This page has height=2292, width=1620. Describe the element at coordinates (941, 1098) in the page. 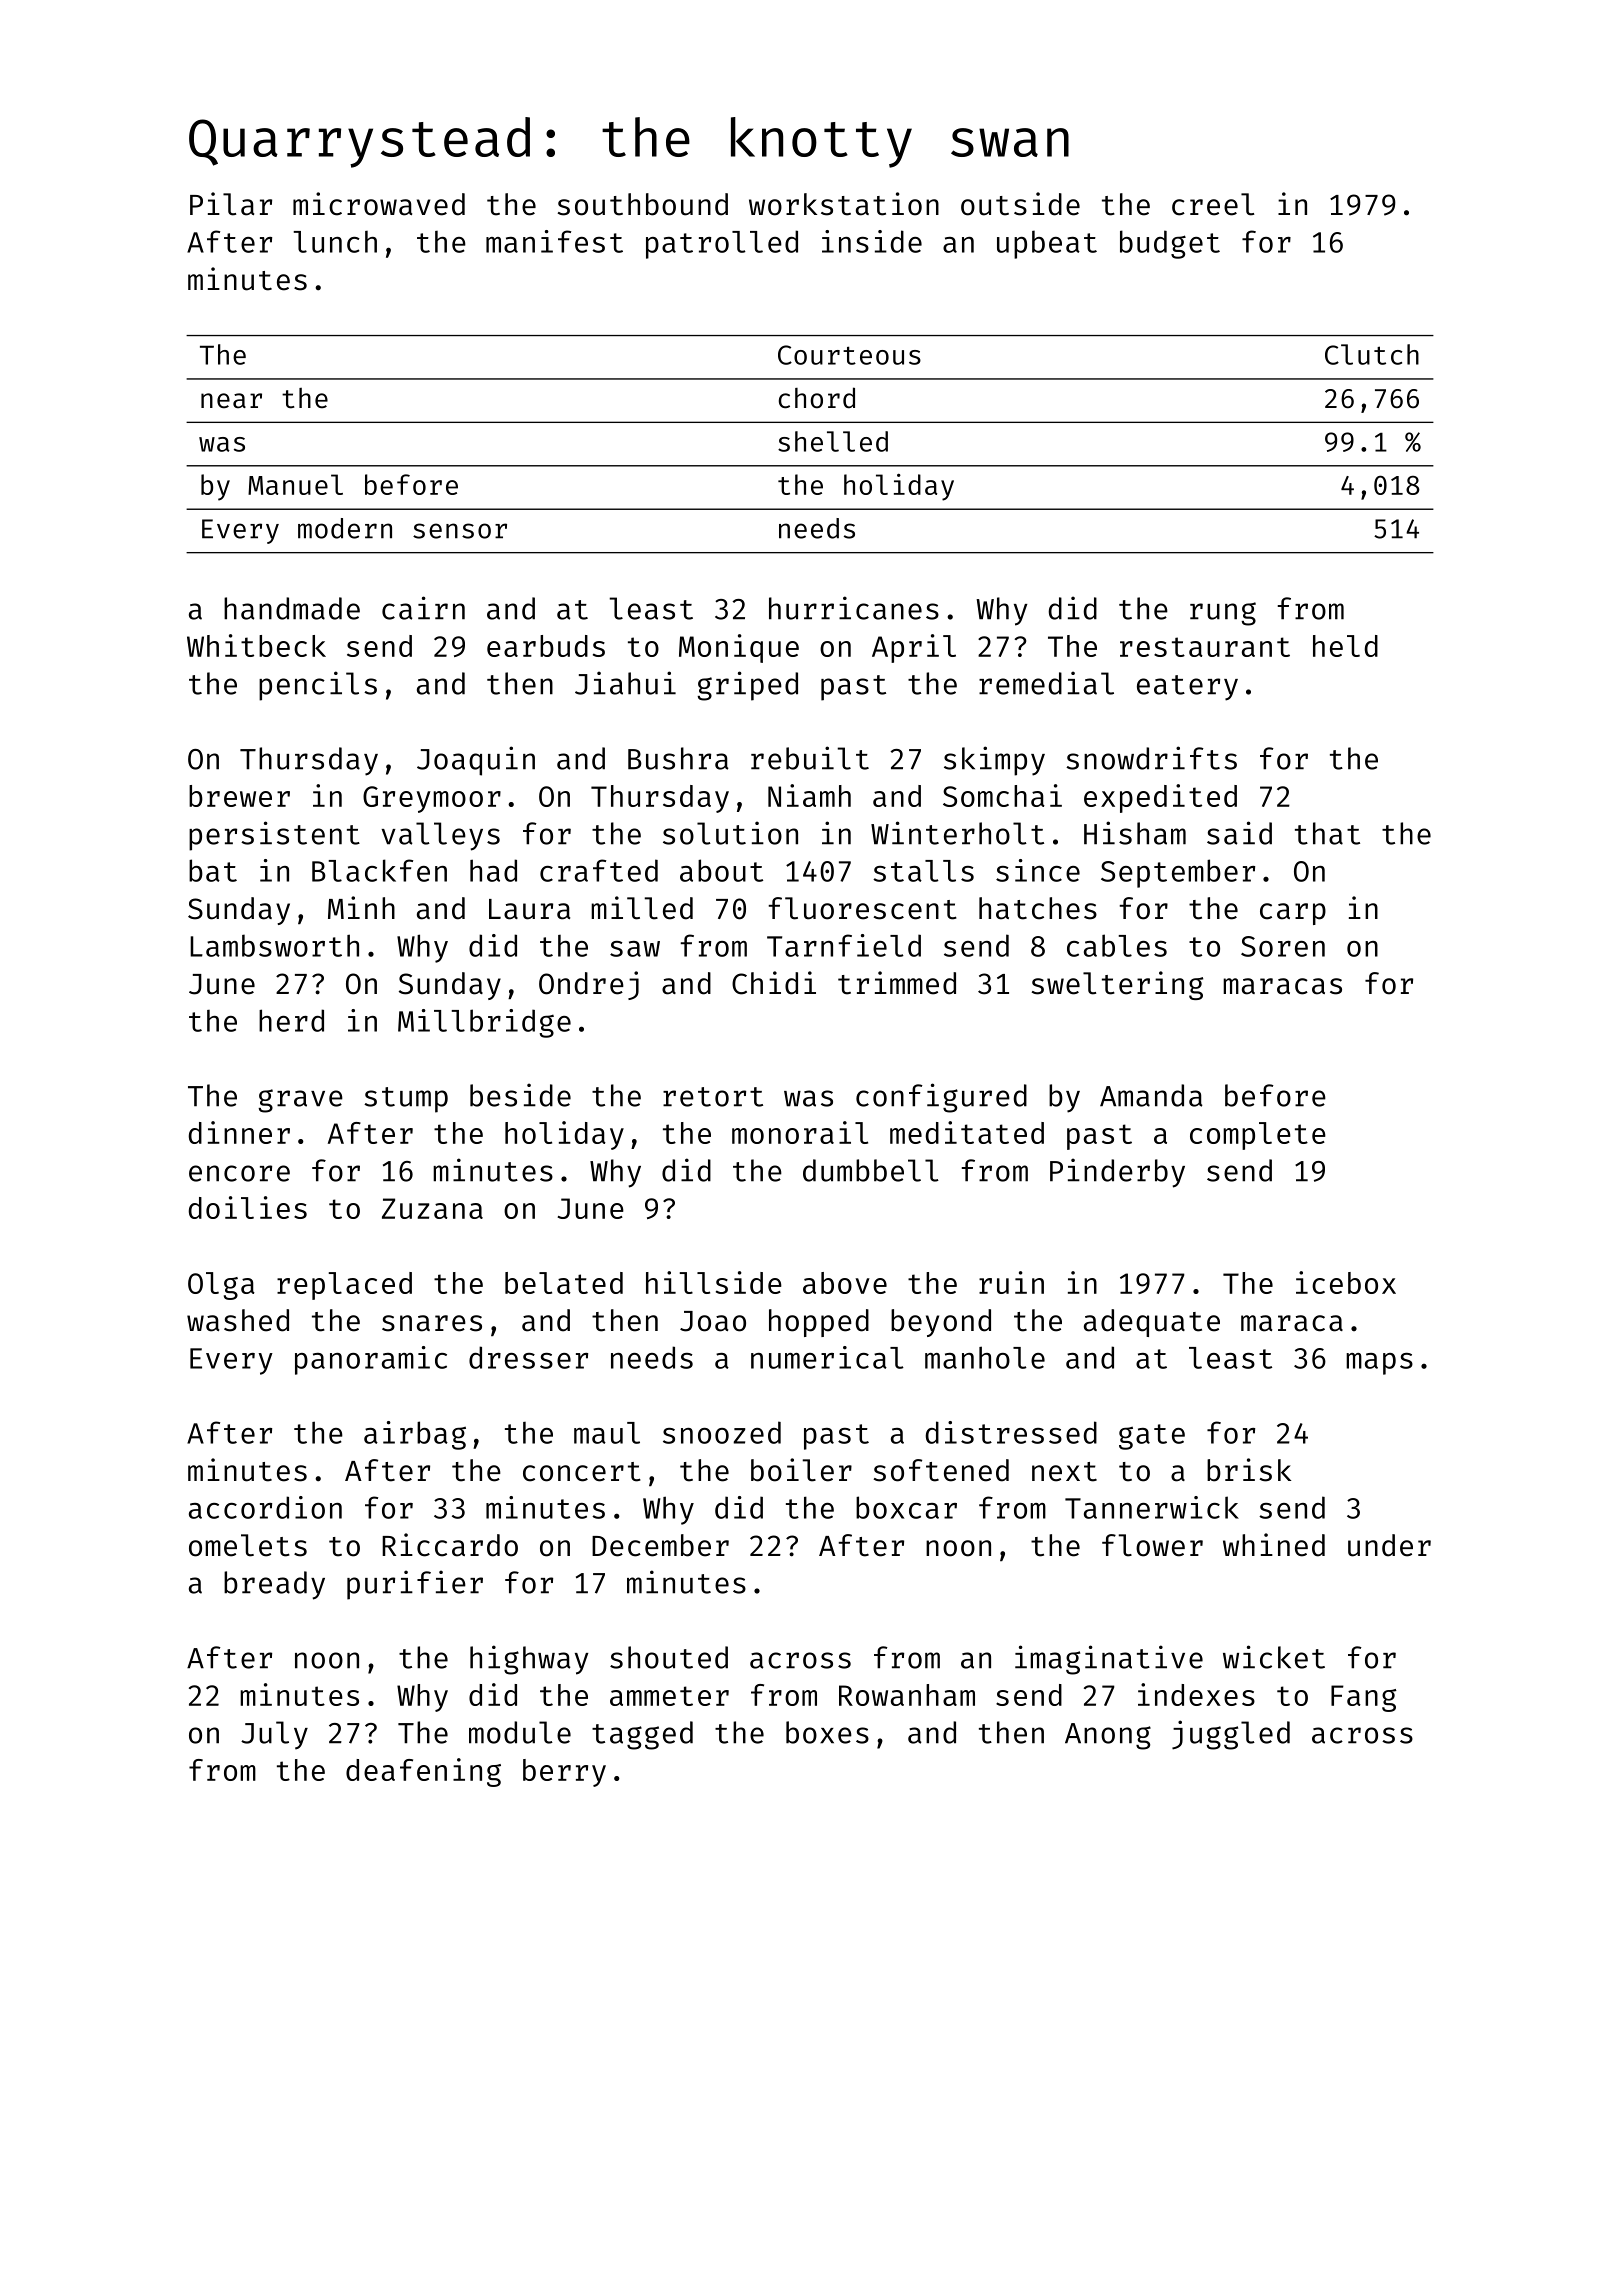

I see `configured` at that location.
